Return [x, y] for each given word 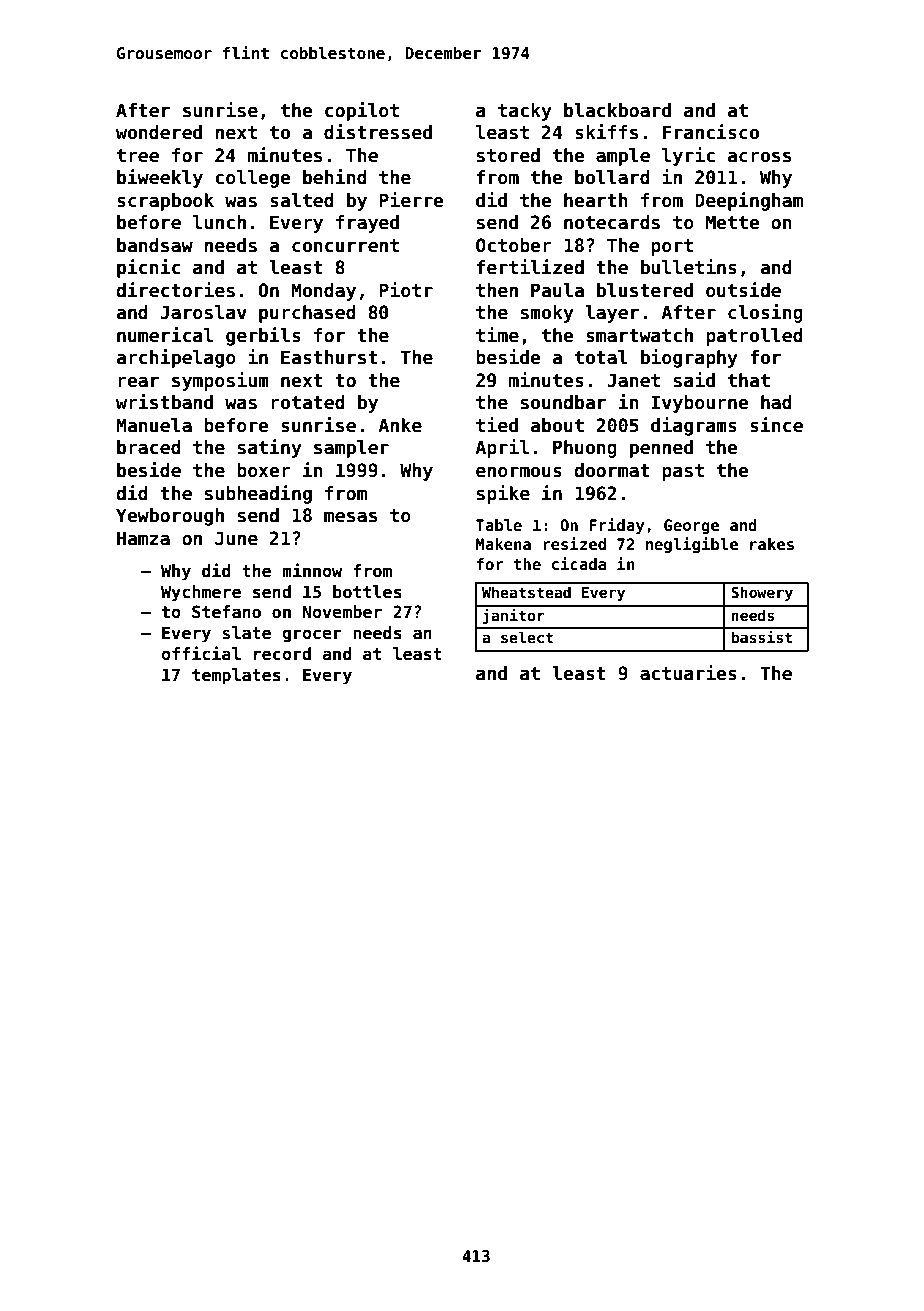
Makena [503, 544]
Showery [762, 593]
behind [335, 177]
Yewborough [170, 517]
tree [138, 156]
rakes [772, 544]
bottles [367, 592]
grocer [312, 636]
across [759, 157]
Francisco [711, 132]
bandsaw [155, 245]
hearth [596, 200]
